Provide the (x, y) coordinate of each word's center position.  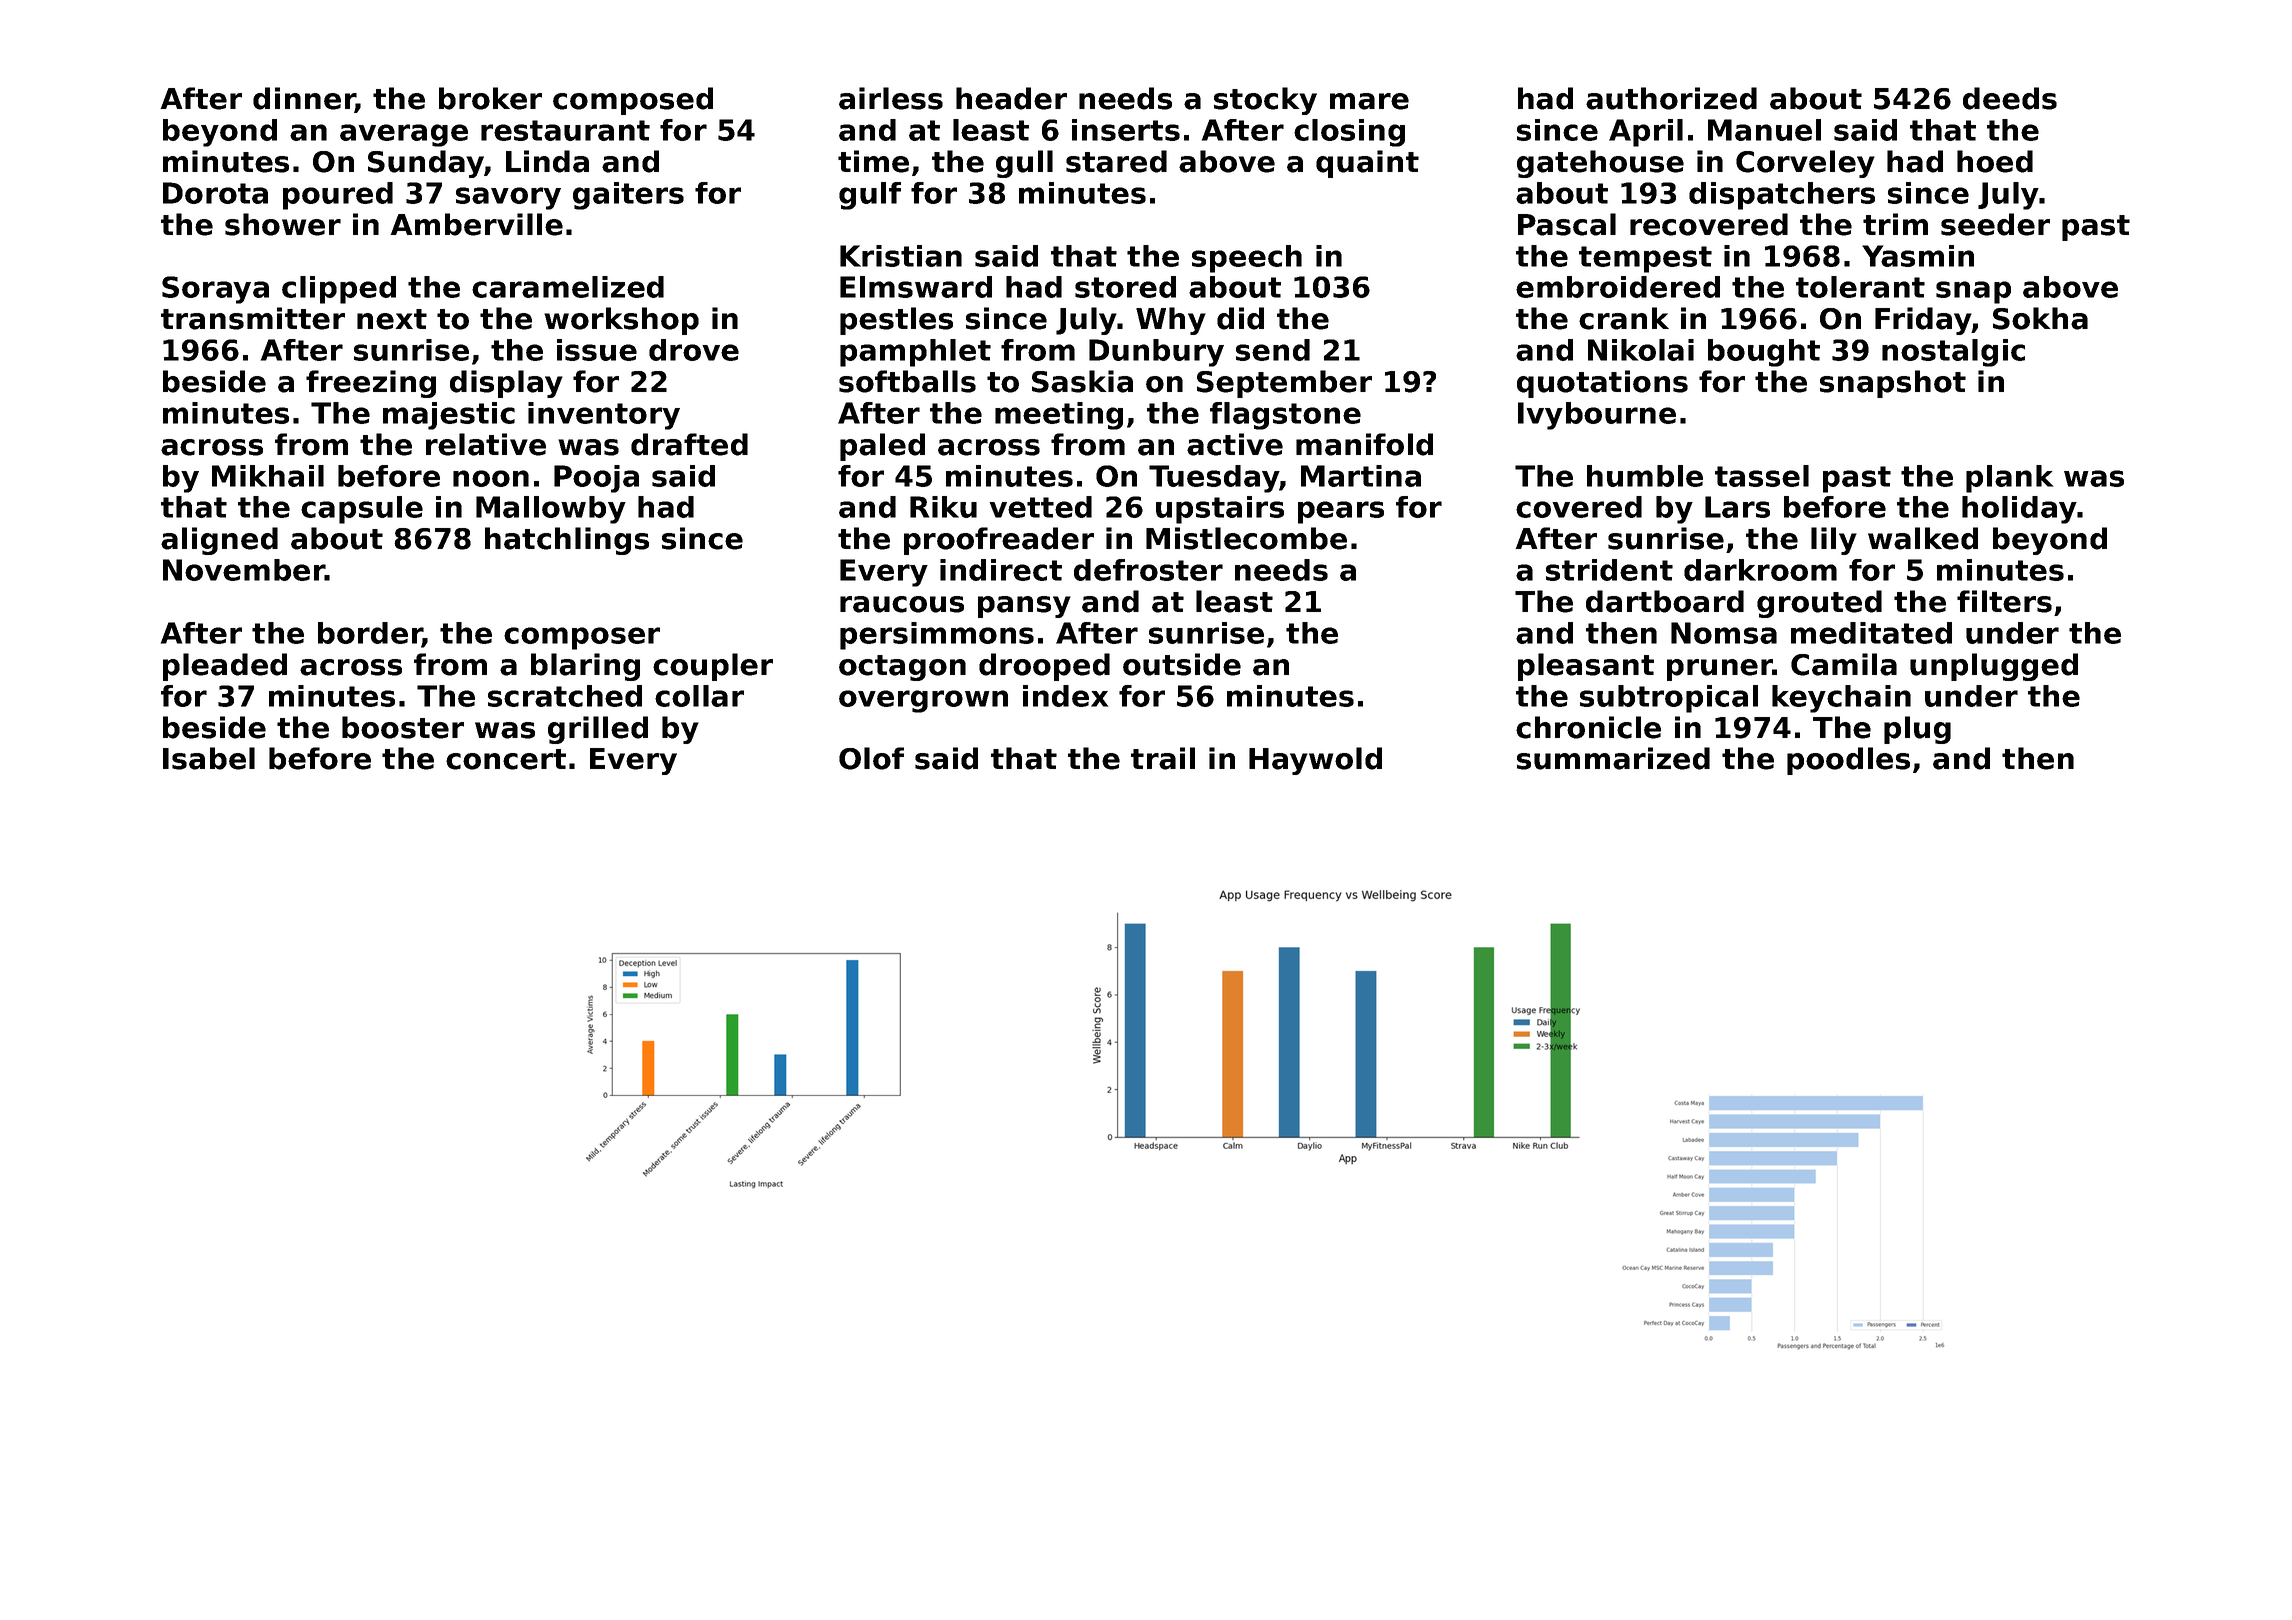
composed (633, 101)
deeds (2010, 98)
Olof (871, 758)
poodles (1848, 761)
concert (506, 759)
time (873, 161)
